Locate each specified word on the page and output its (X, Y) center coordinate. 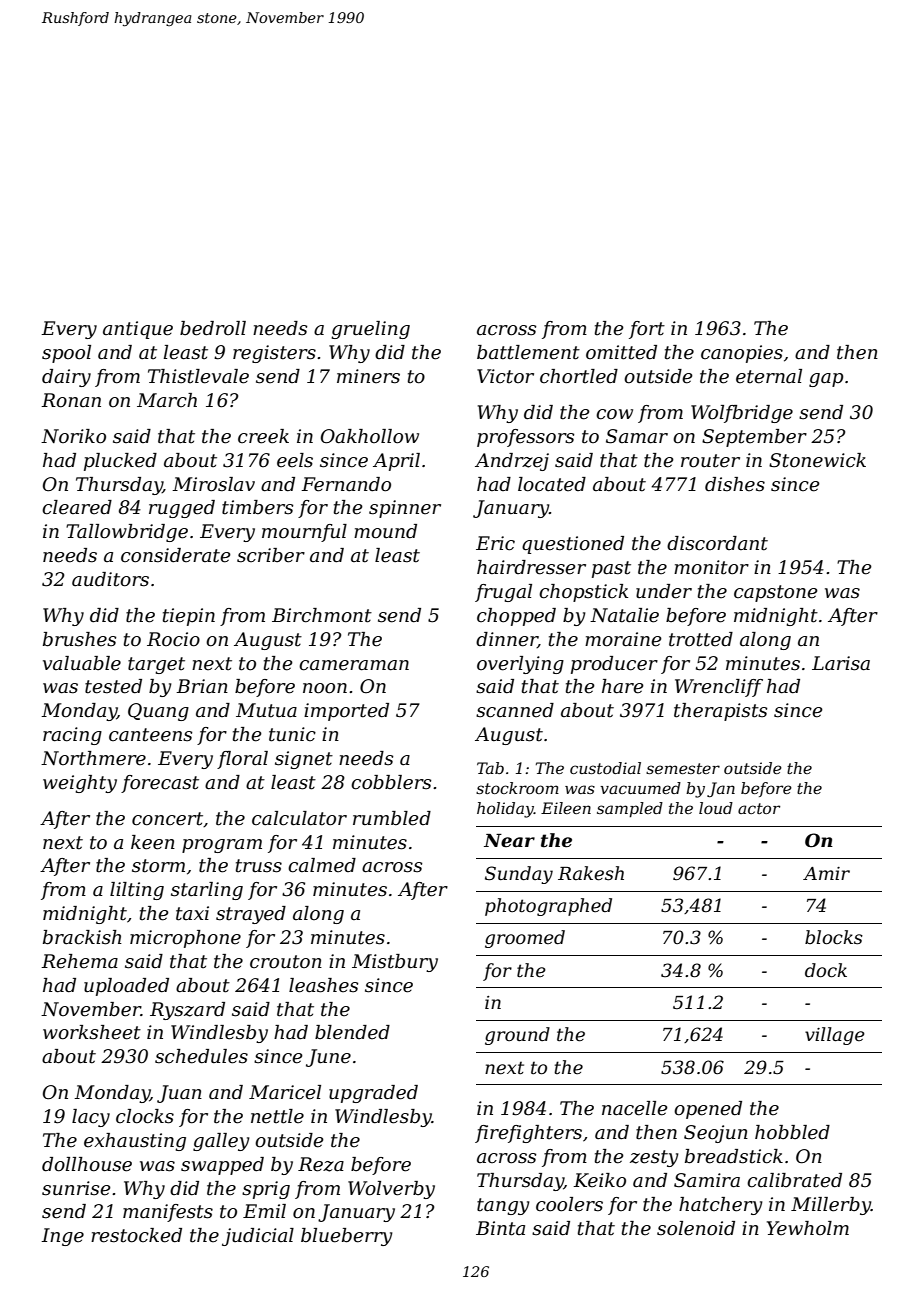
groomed (525, 939)
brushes (79, 639)
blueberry (347, 1237)
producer (614, 665)
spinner (405, 509)
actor (759, 808)
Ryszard (187, 1011)
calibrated (794, 1180)
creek (263, 436)
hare (623, 686)
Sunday (519, 875)
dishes (735, 484)
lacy (91, 1118)
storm (158, 866)
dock (826, 970)
